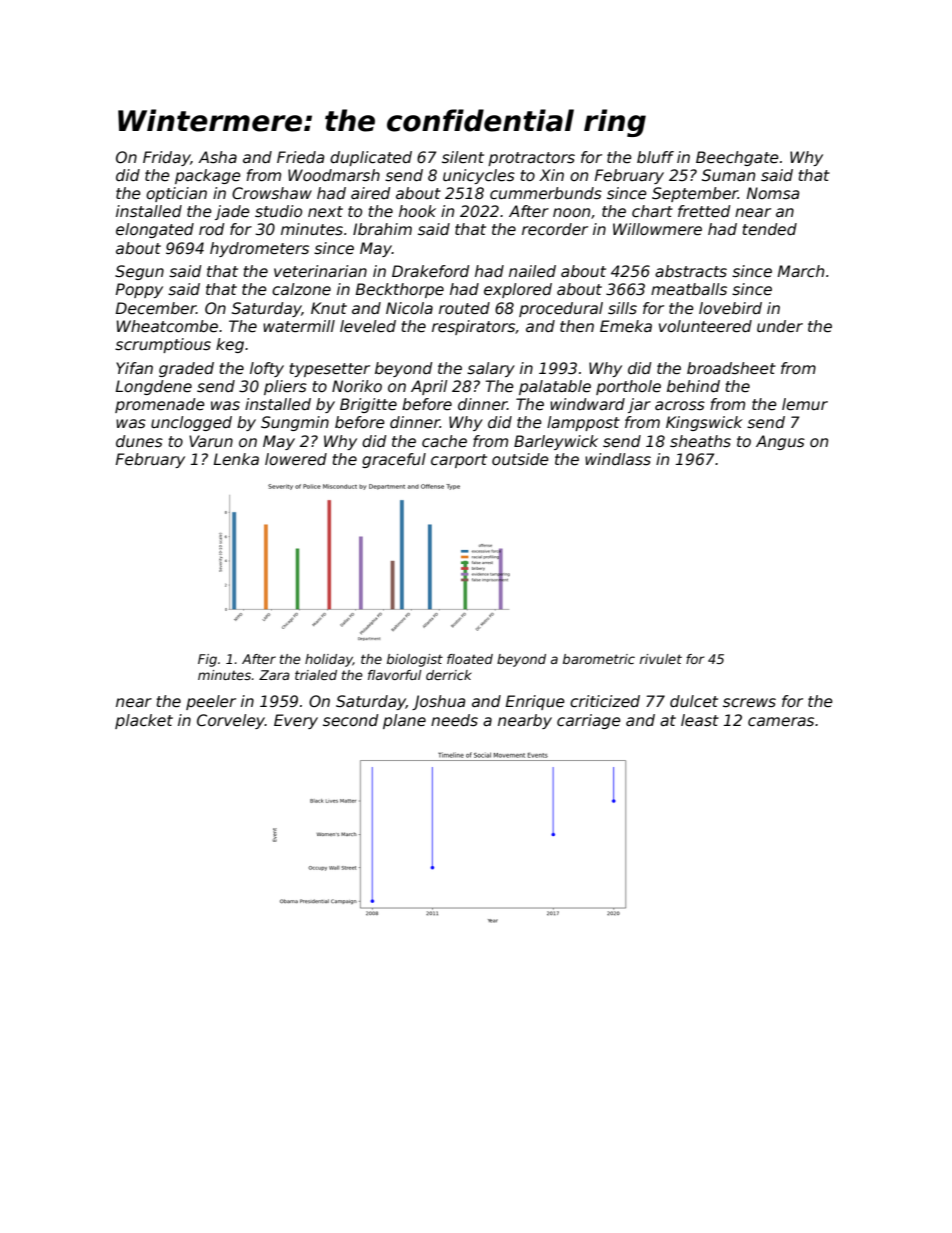 This screenshot has width=952, height=1233. Describe the element at coordinates (274, 675) in the screenshot. I see `Zara` at that location.
